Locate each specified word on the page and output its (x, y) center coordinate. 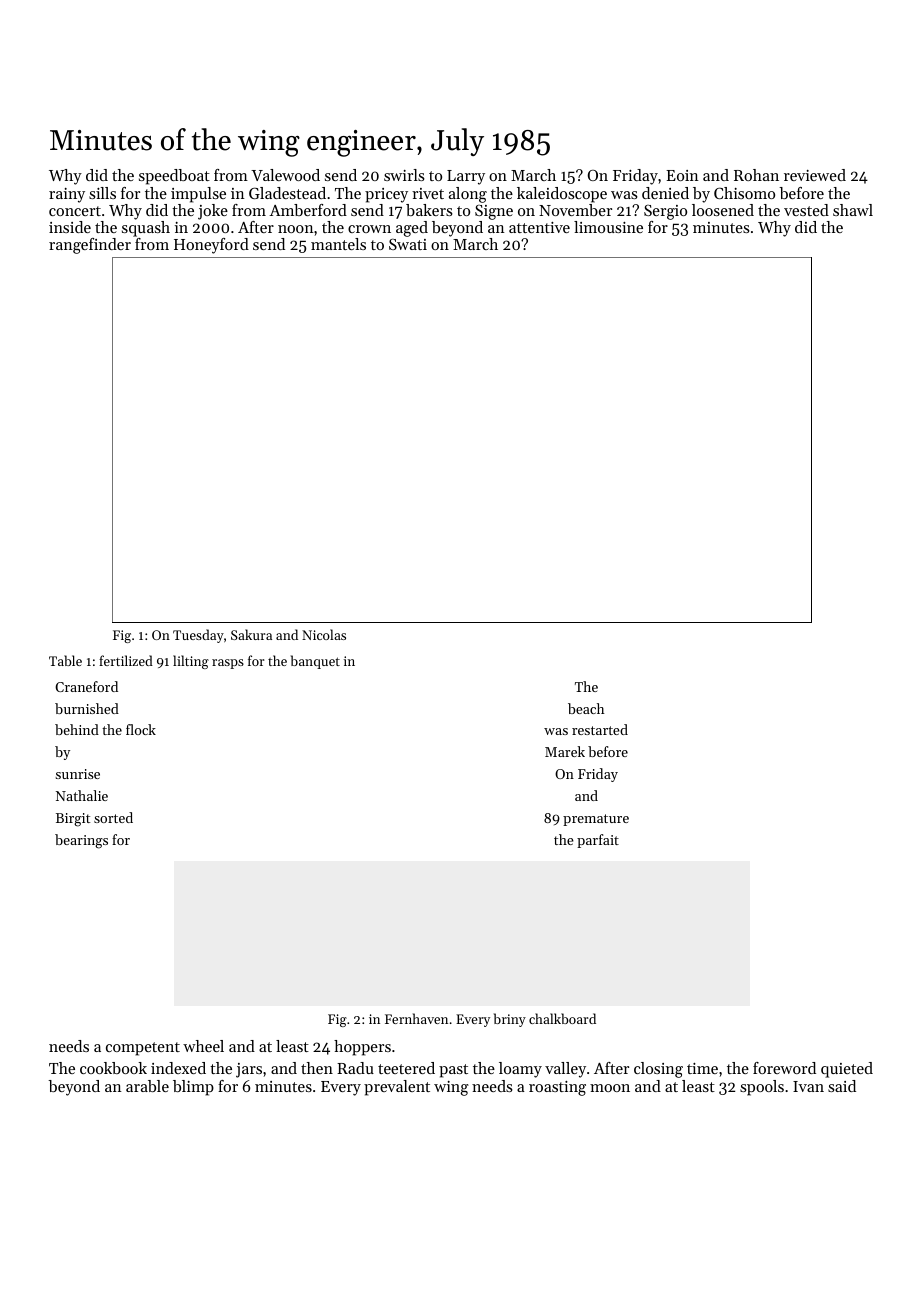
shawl (853, 210)
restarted (600, 729)
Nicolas (324, 634)
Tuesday (198, 636)
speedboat (174, 177)
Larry (466, 177)
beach (586, 708)
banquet (315, 662)
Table (65, 660)
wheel (203, 1046)
